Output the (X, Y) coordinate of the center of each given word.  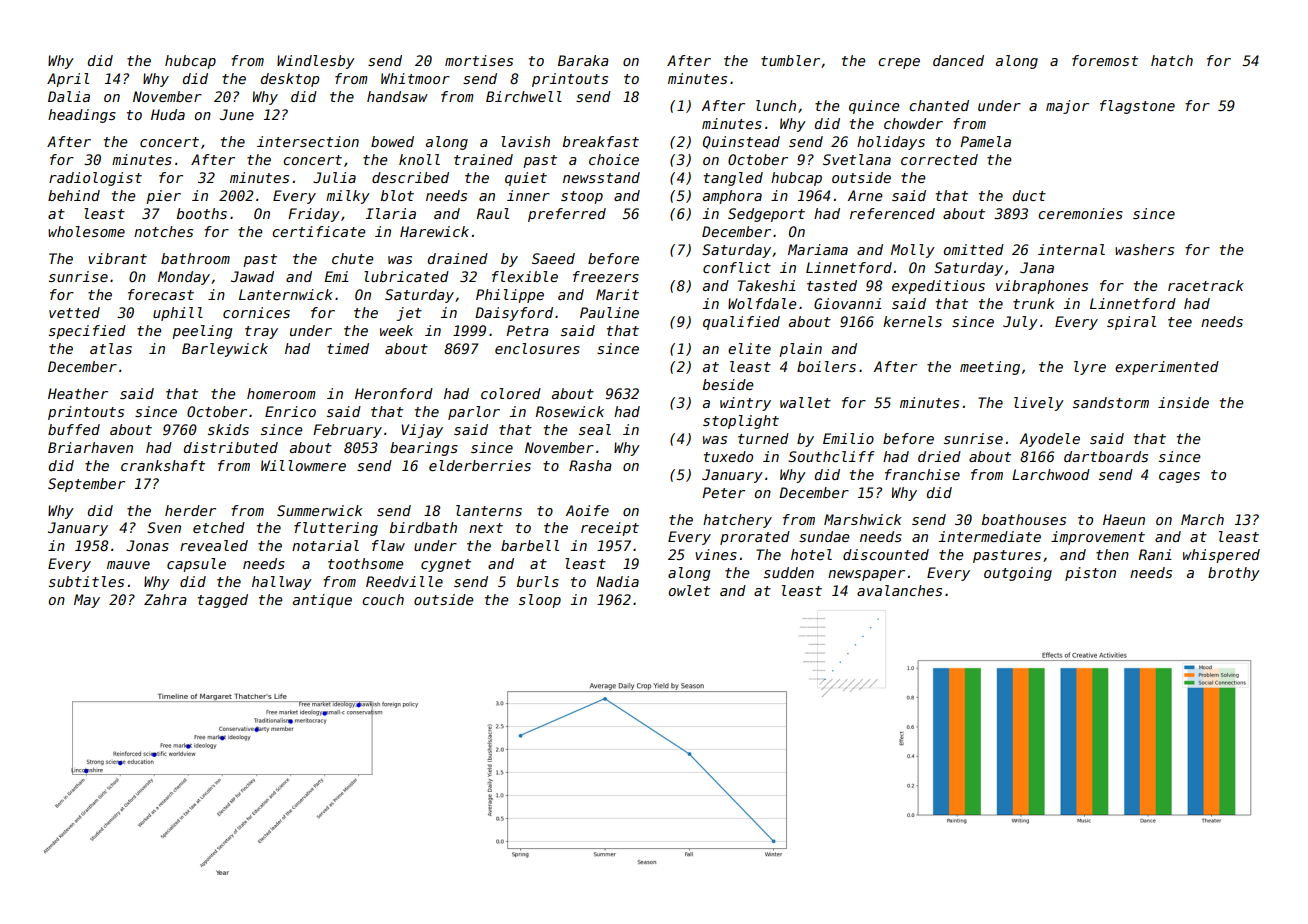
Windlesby (316, 62)
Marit (617, 294)
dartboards (1106, 456)
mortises (479, 60)
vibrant (117, 258)
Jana (1037, 267)
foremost (1105, 60)
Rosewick (570, 411)
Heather (78, 393)
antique (322, 601)
